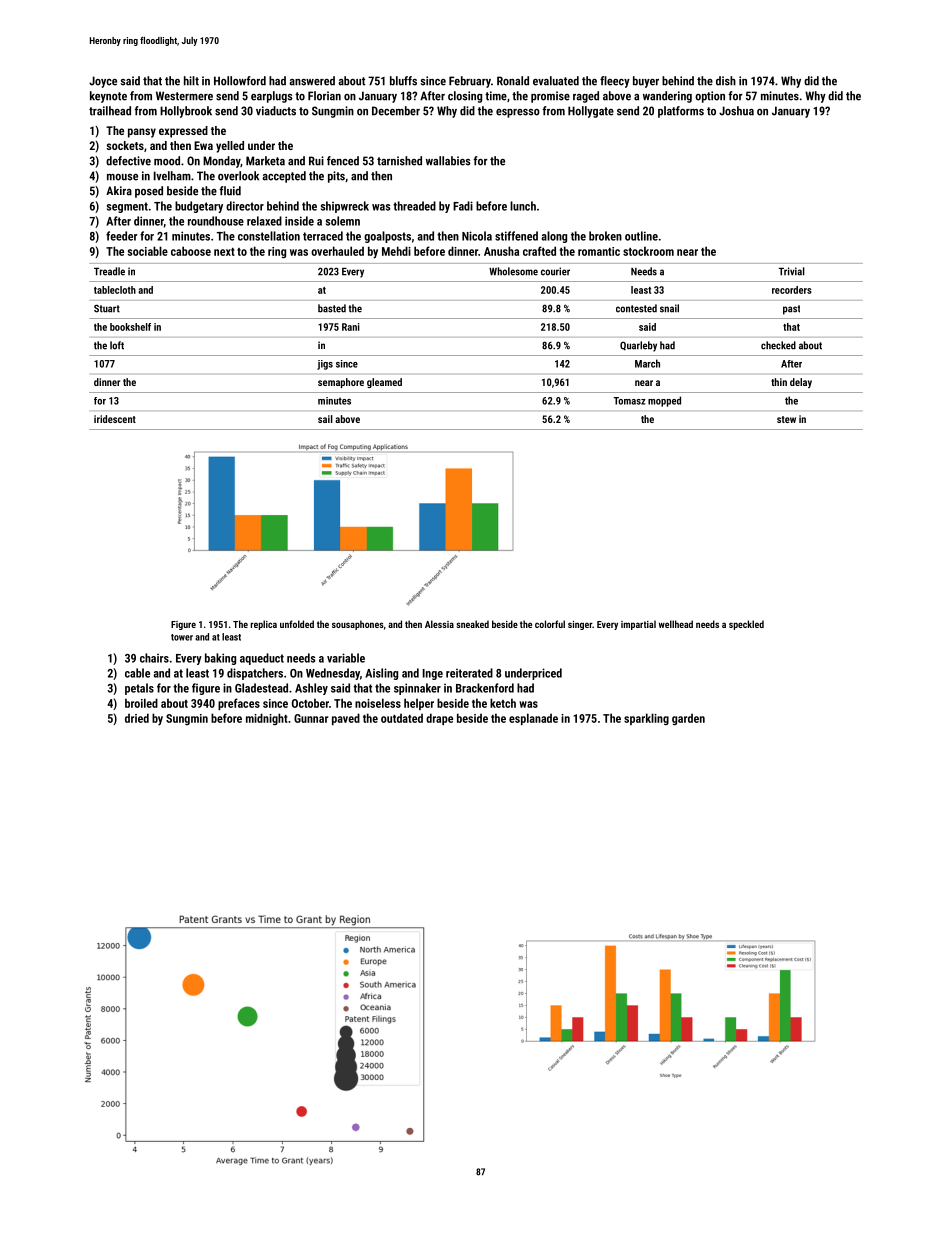 The image size is (952, 1233). I want to click on thin, so click(779, 382).
